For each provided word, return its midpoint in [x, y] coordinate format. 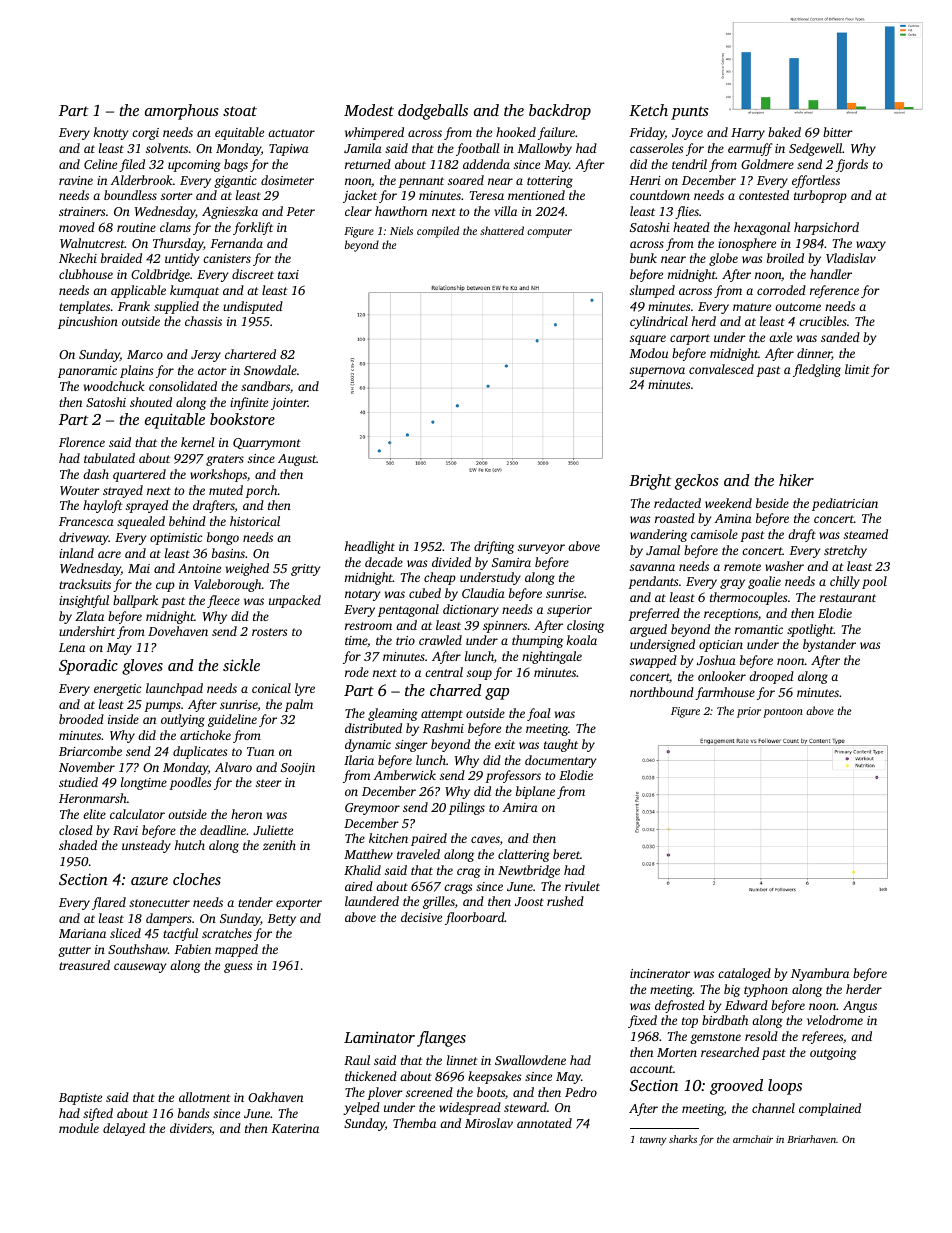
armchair [753, 1139]
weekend [728, 503]
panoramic [87, 372]
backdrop [560, 112]
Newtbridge [529, 871]
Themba [414, 1123]
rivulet [582, 886]
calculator [137, 814]
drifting [494, 547]
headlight [370, 547]
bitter [838, 132]
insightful [84, 601]
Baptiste [80, 1099]
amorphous [181, 112]
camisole [714, 534]
